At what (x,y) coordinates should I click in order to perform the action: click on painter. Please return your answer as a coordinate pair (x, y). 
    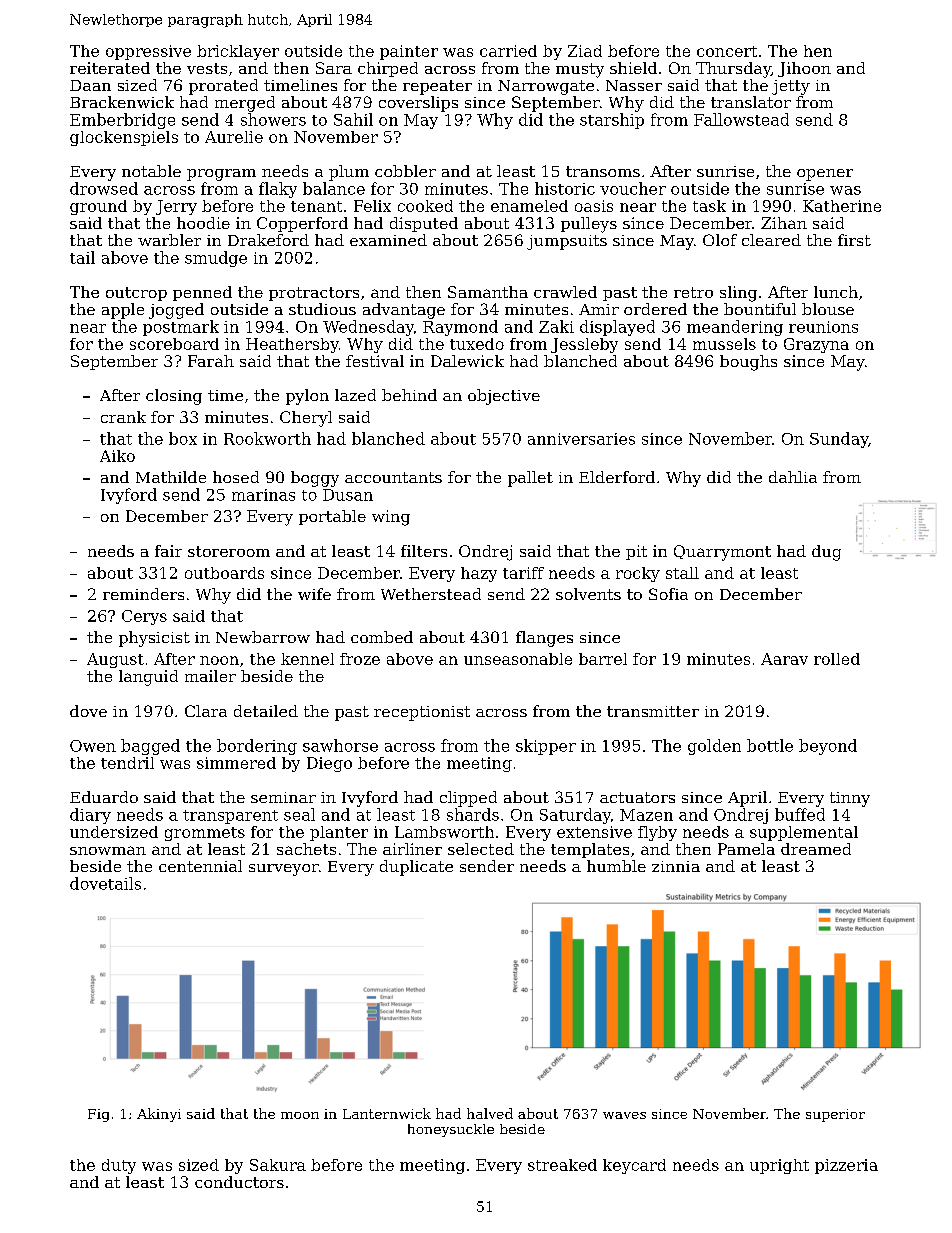
    Looking at the image, I should click on (409, 52).
